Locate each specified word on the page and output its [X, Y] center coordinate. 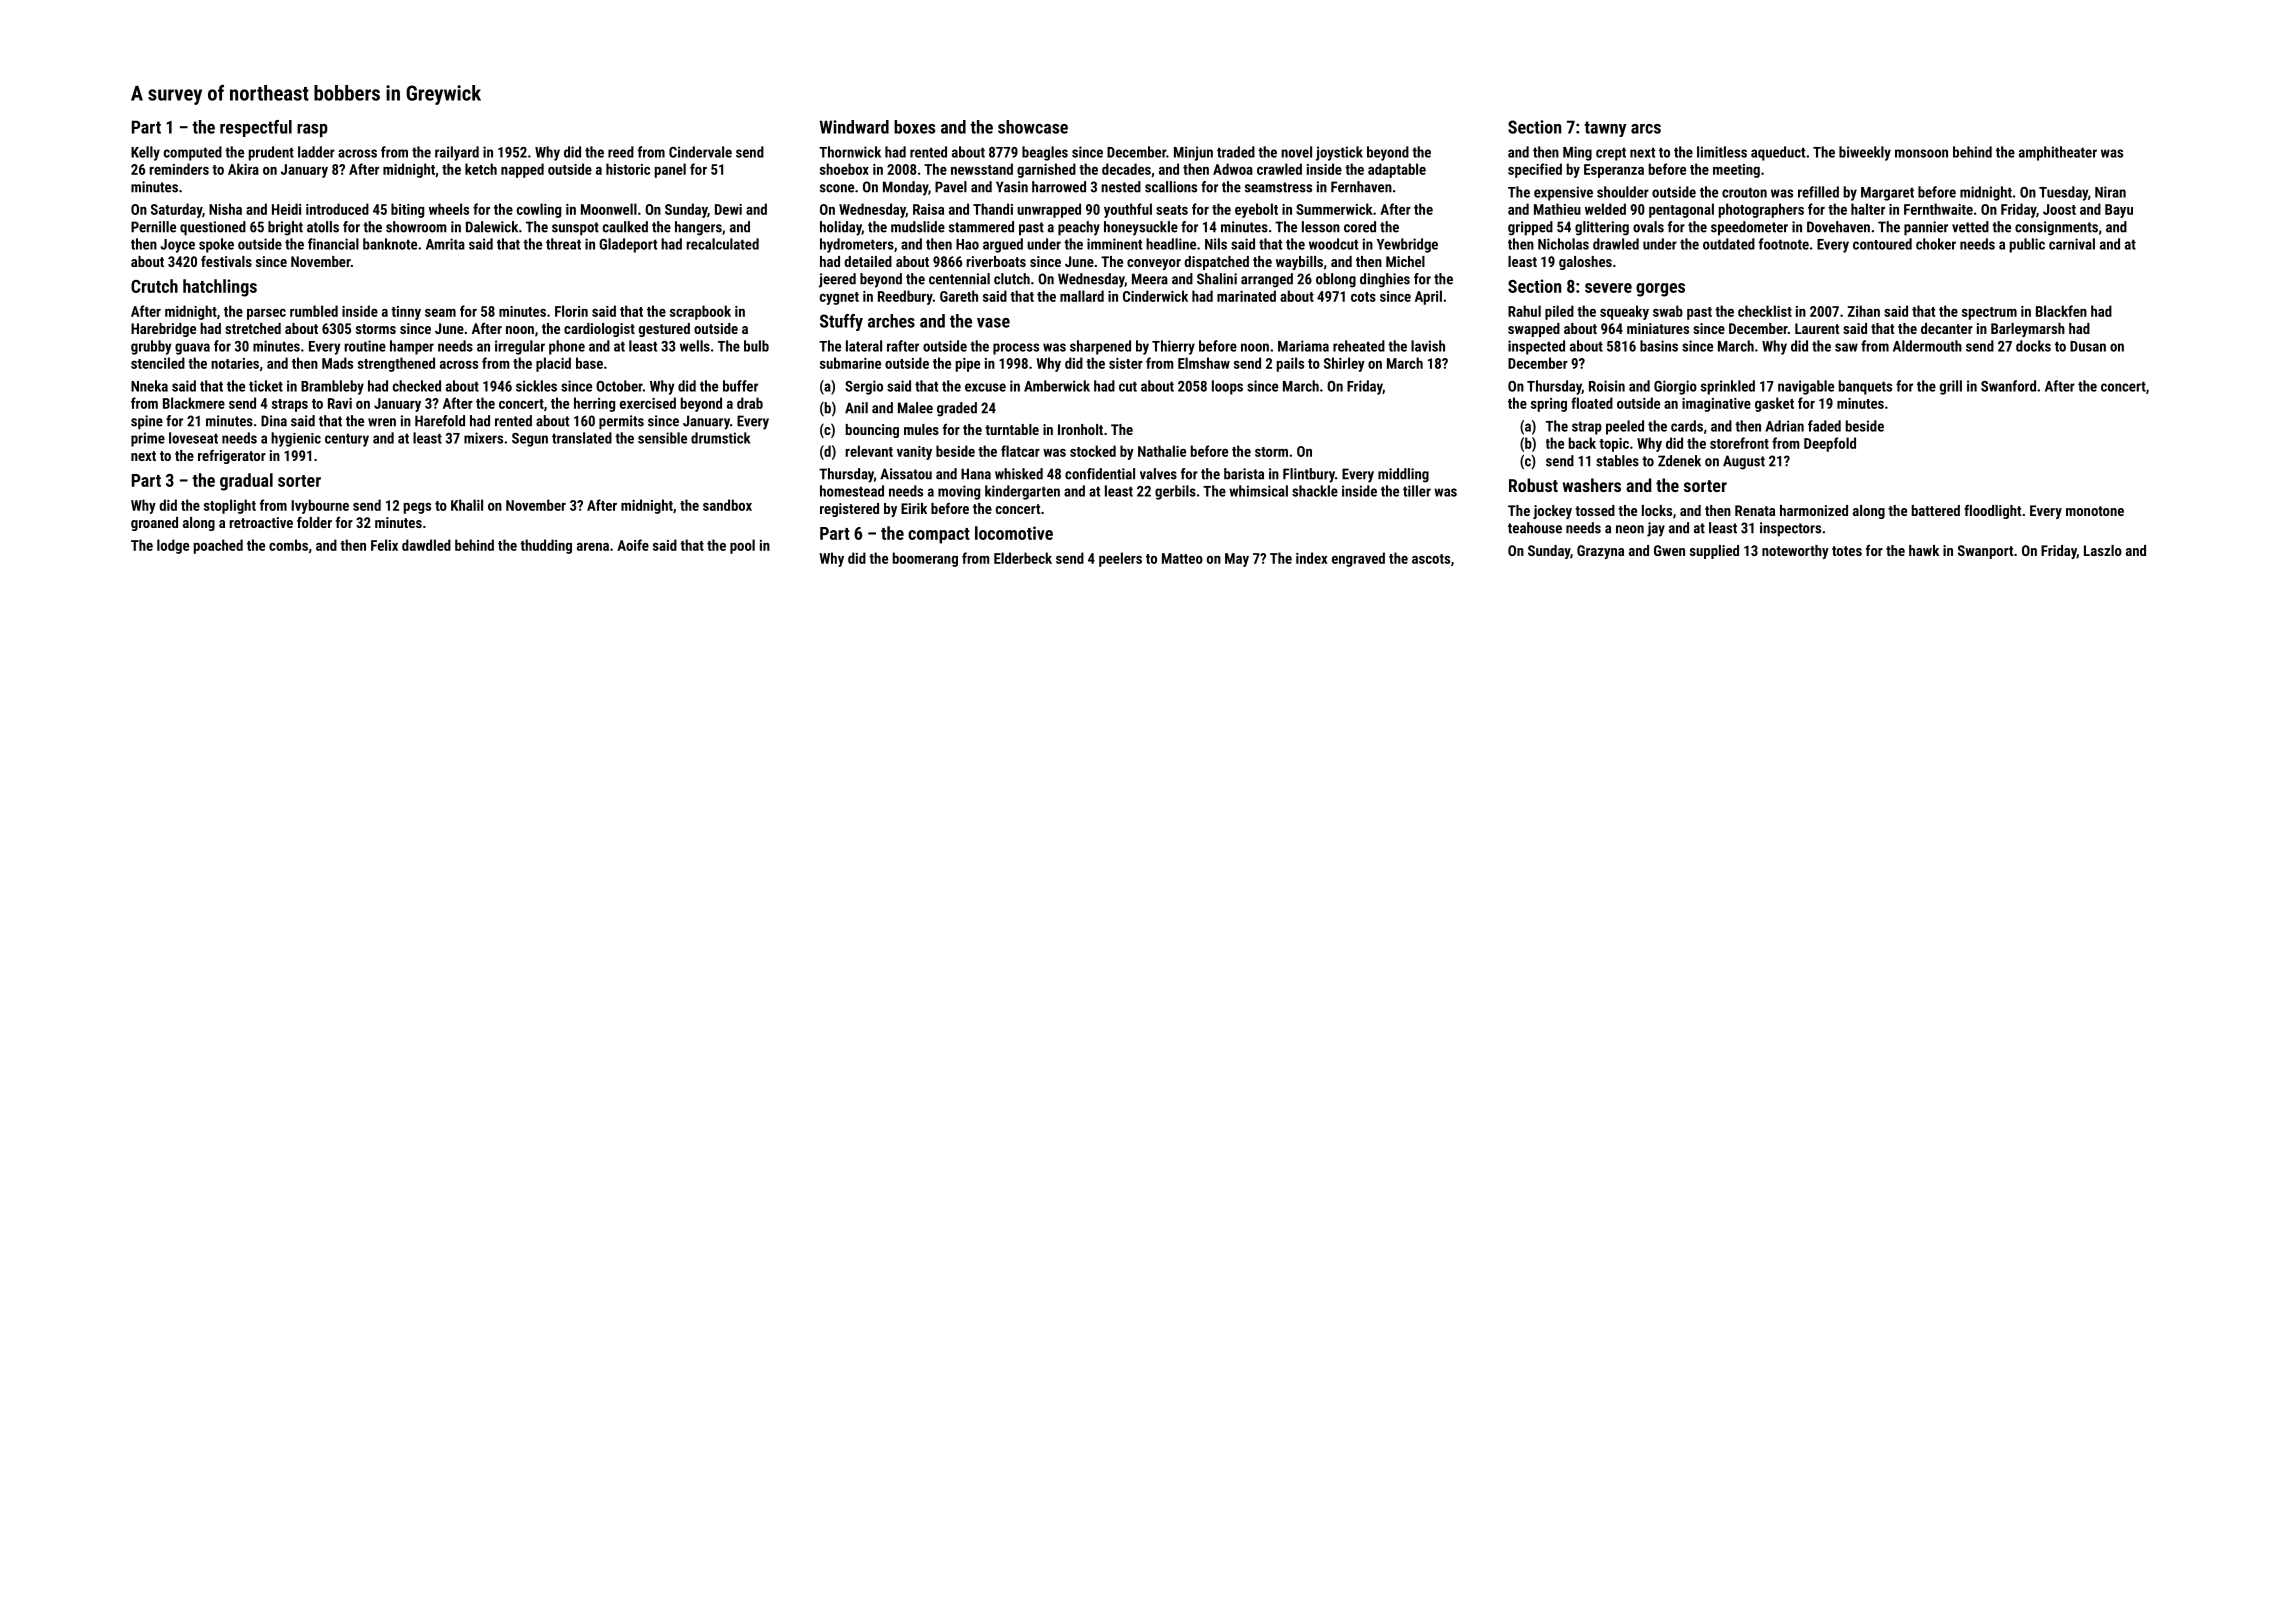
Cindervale [700, 152]
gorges [1660, 290]
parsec [266, 314]
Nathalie [1162, 451]
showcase [1033, 127]
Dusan [2088, 346]
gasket [1774, 404]
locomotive [1014, 533]
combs [288, 545]
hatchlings [220, 288]
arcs [1646, 129]
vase [993, 323]
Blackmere [194, 403]
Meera [1150, 279]
